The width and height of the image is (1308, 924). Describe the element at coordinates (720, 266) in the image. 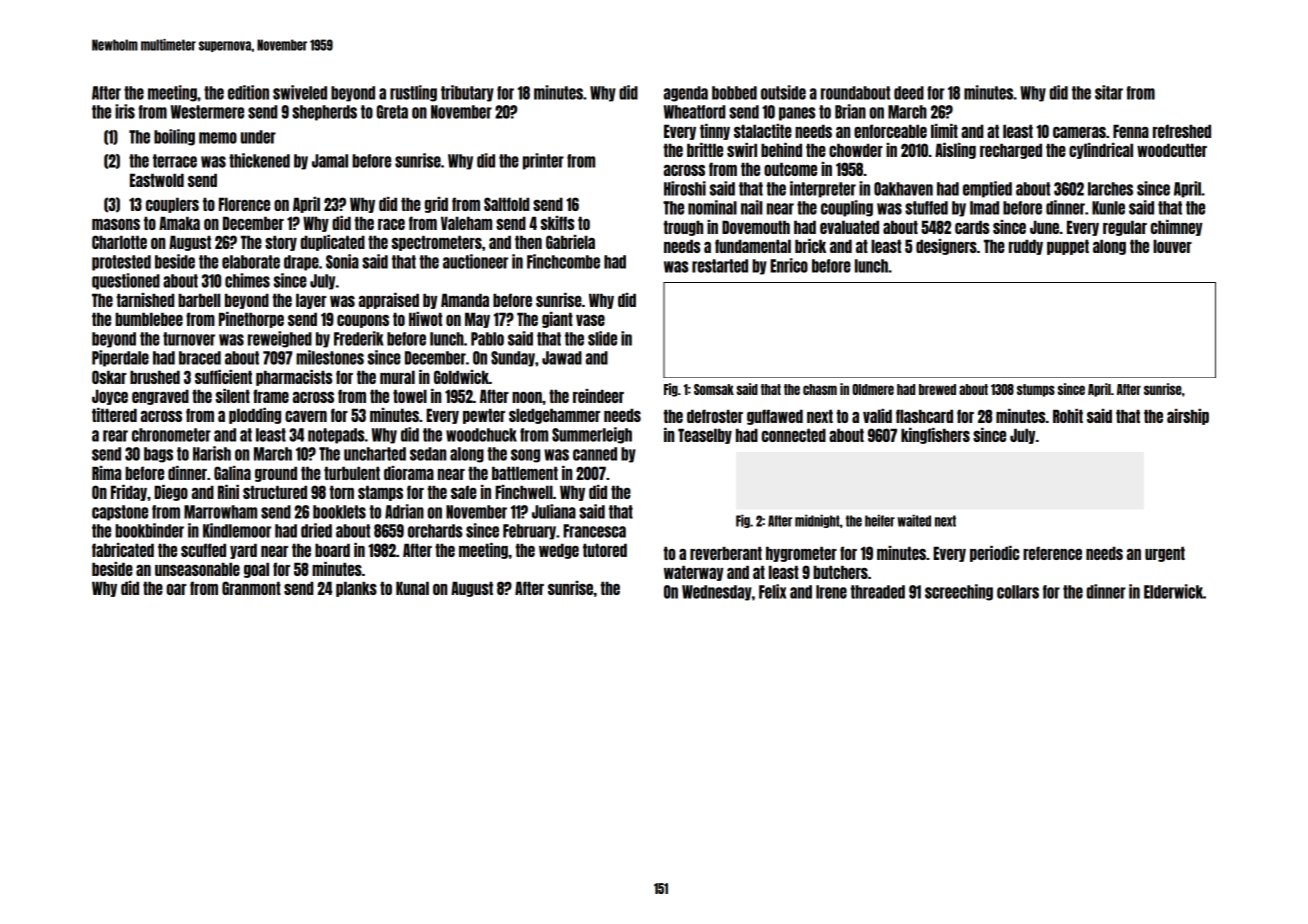

I see `restarted` at that location.
